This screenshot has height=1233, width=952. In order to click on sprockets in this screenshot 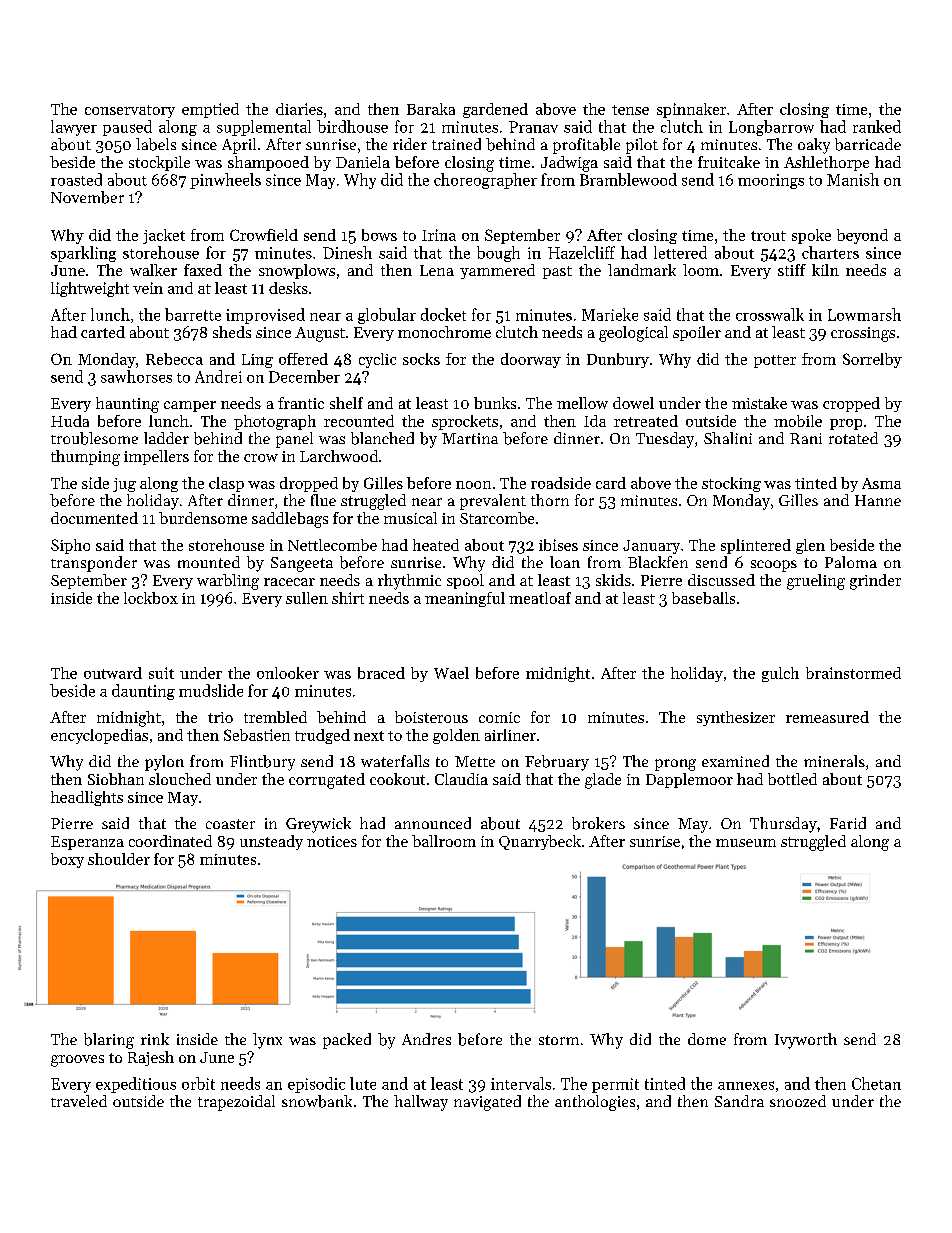, I will do `click(465, 422)`.
